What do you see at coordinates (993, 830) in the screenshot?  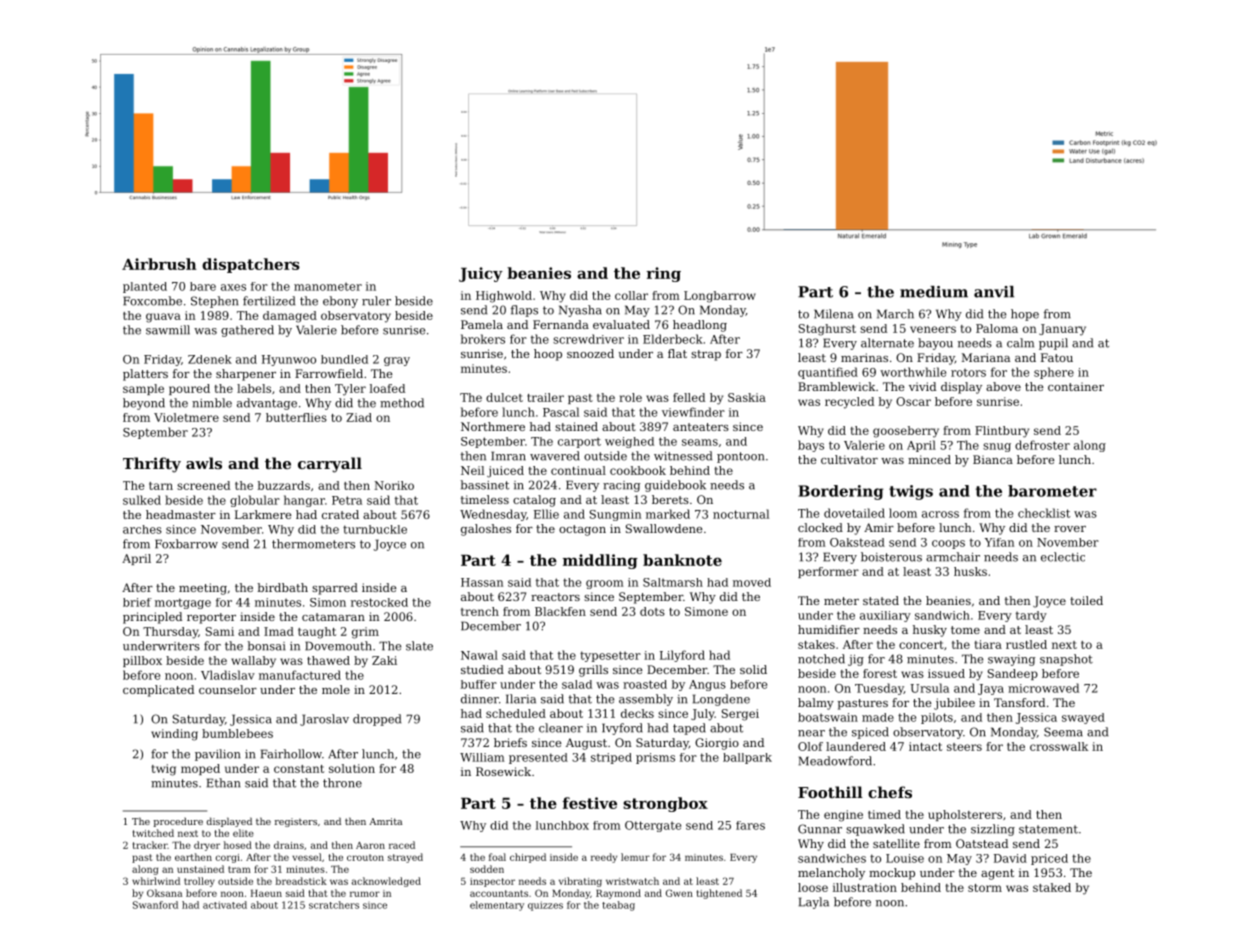 I see `sizzling` at bounding box center [993, 830].
